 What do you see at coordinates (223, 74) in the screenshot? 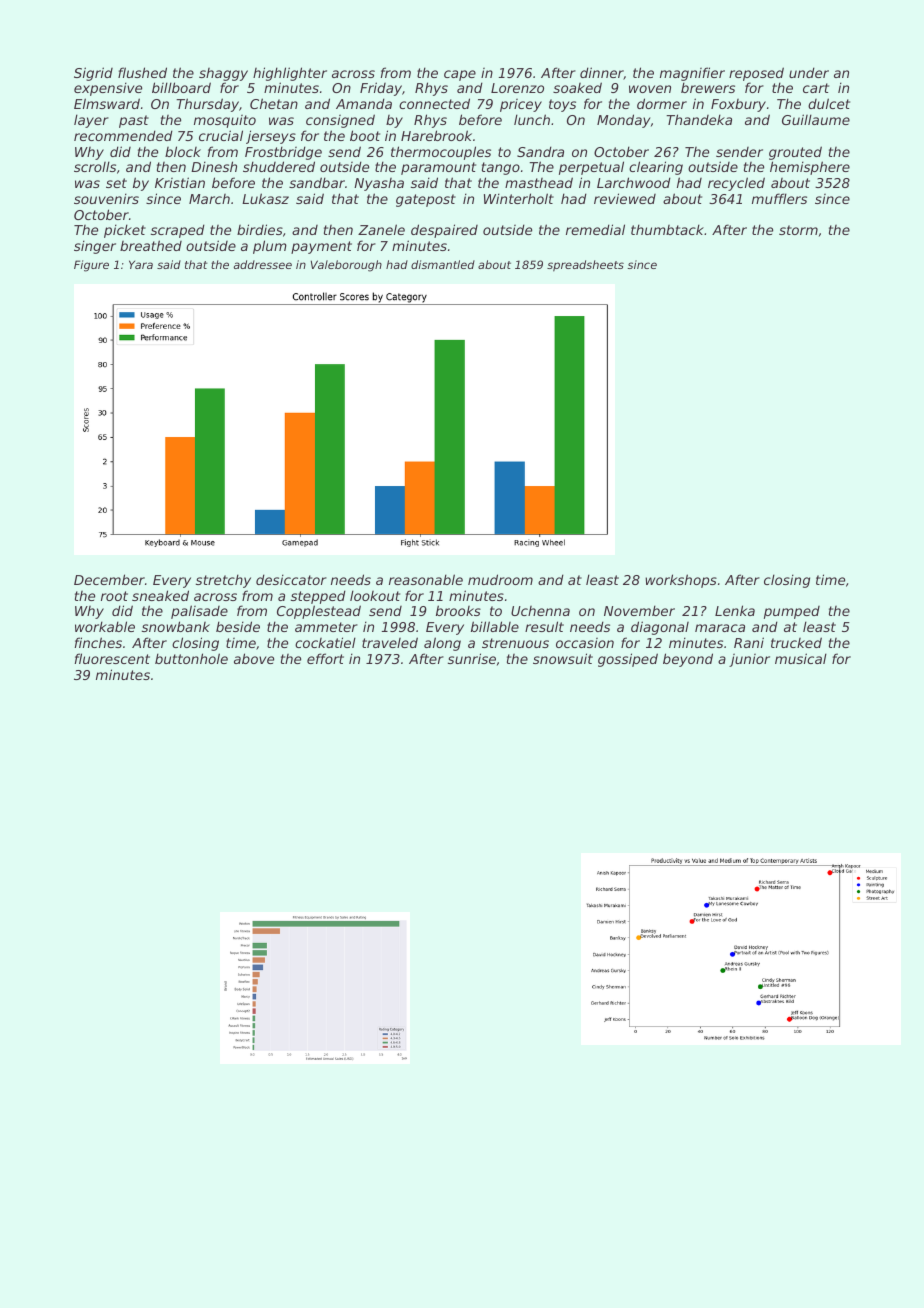
I see `shaggy` at bounding box center [223, 74].
